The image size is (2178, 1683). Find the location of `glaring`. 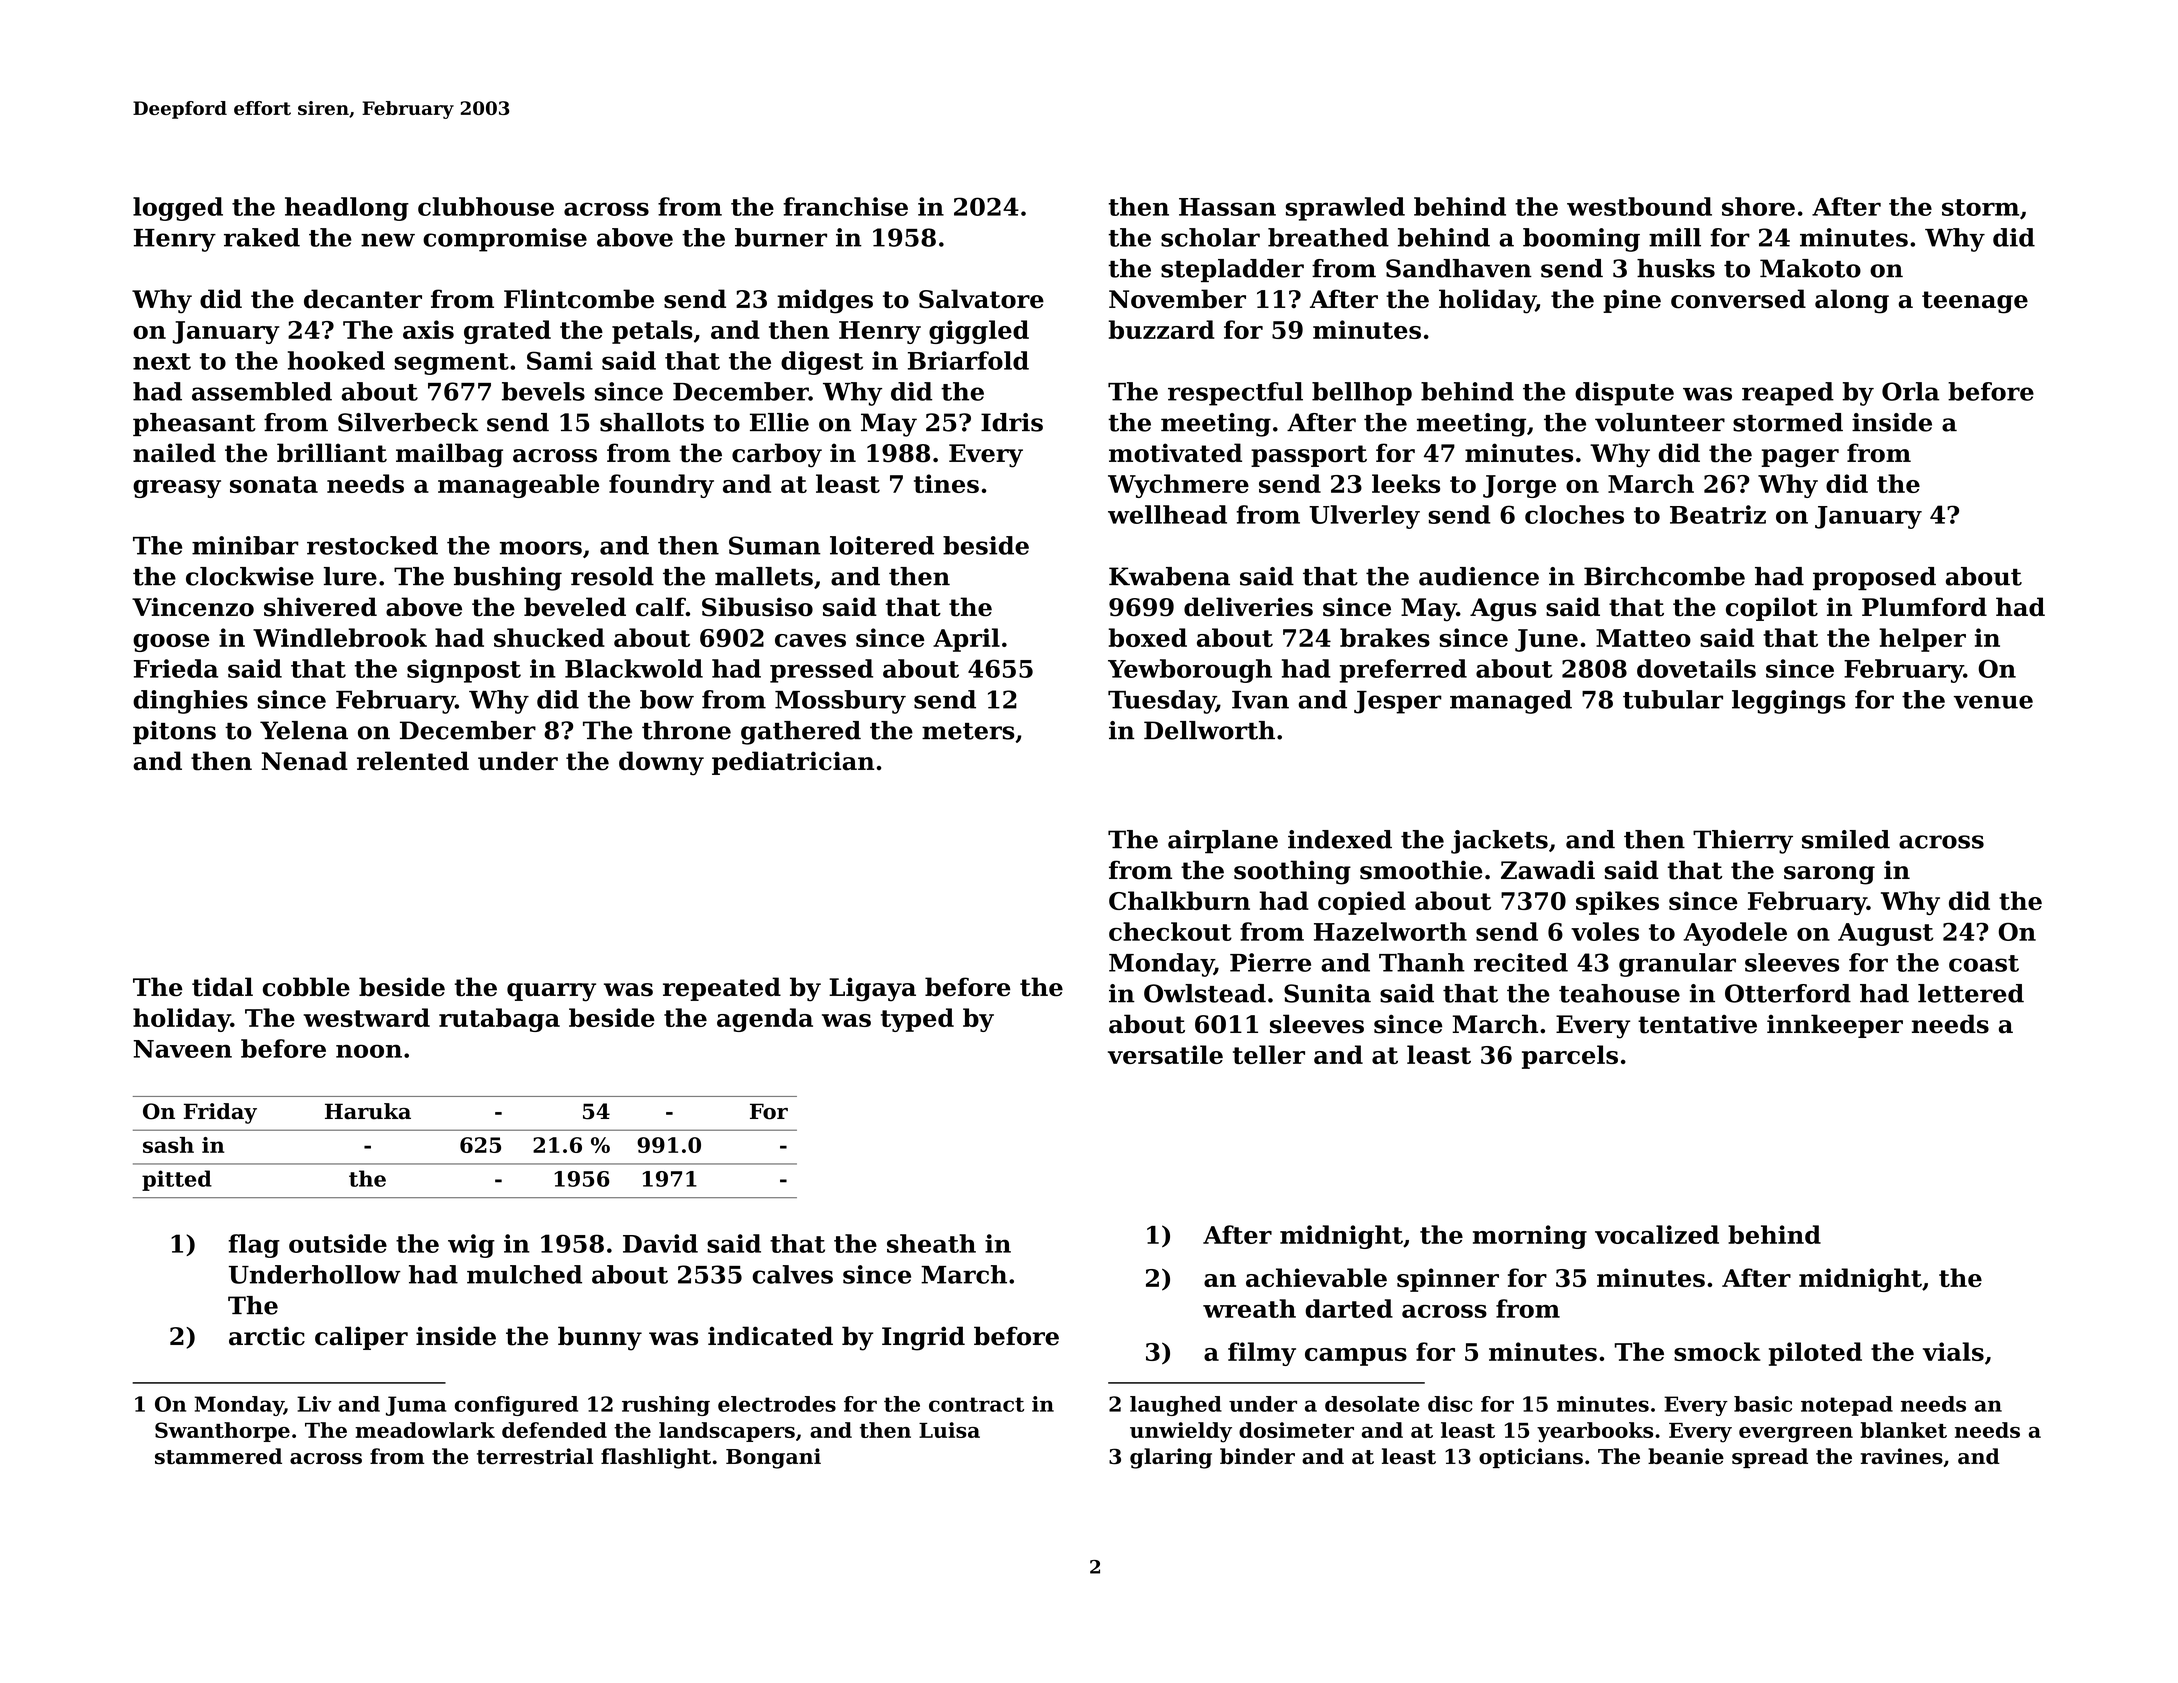

glaring is located at coordinates (1171, 1458).
